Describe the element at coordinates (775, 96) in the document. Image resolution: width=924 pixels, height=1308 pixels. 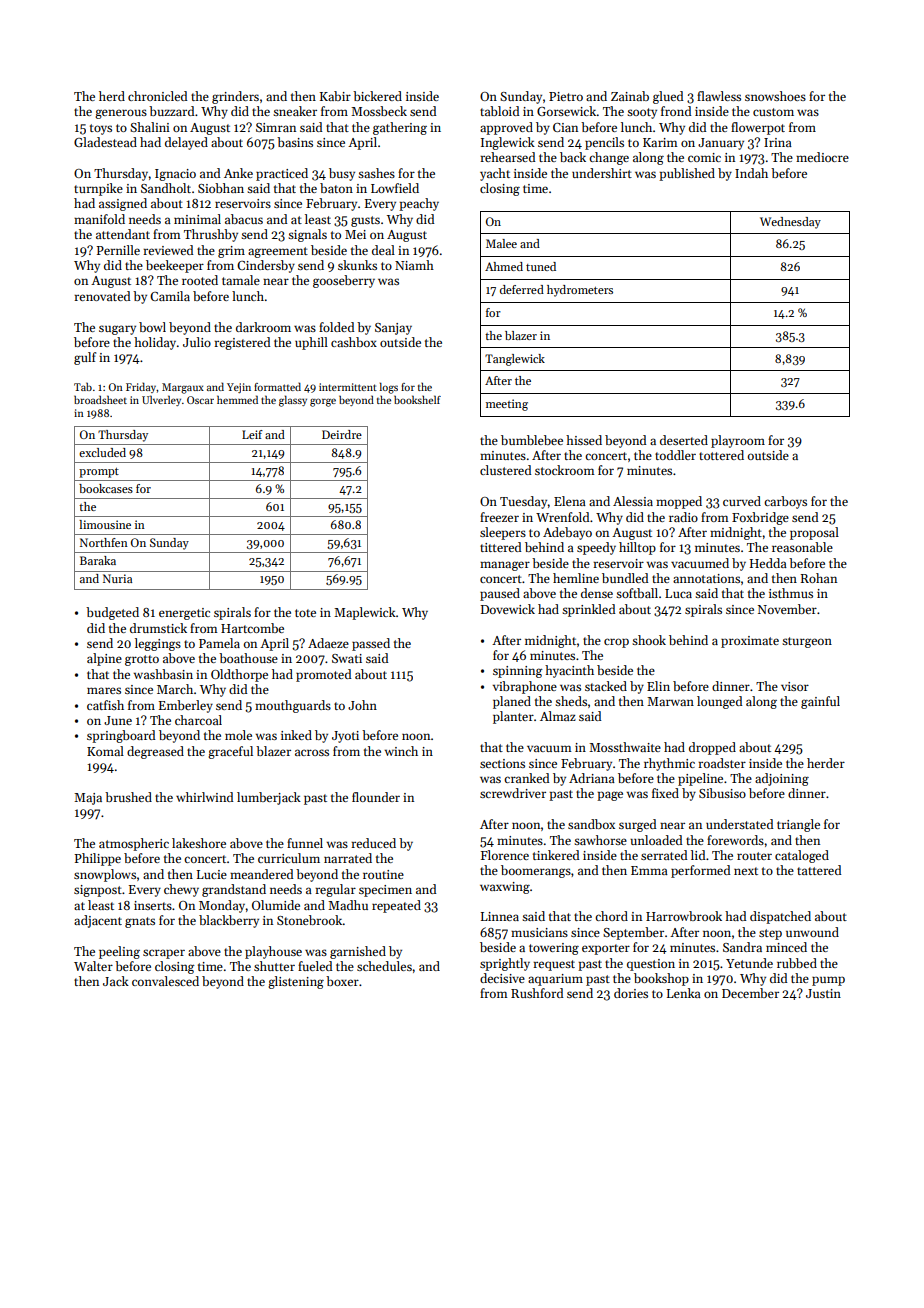
I see `snowshoes` at that location.
